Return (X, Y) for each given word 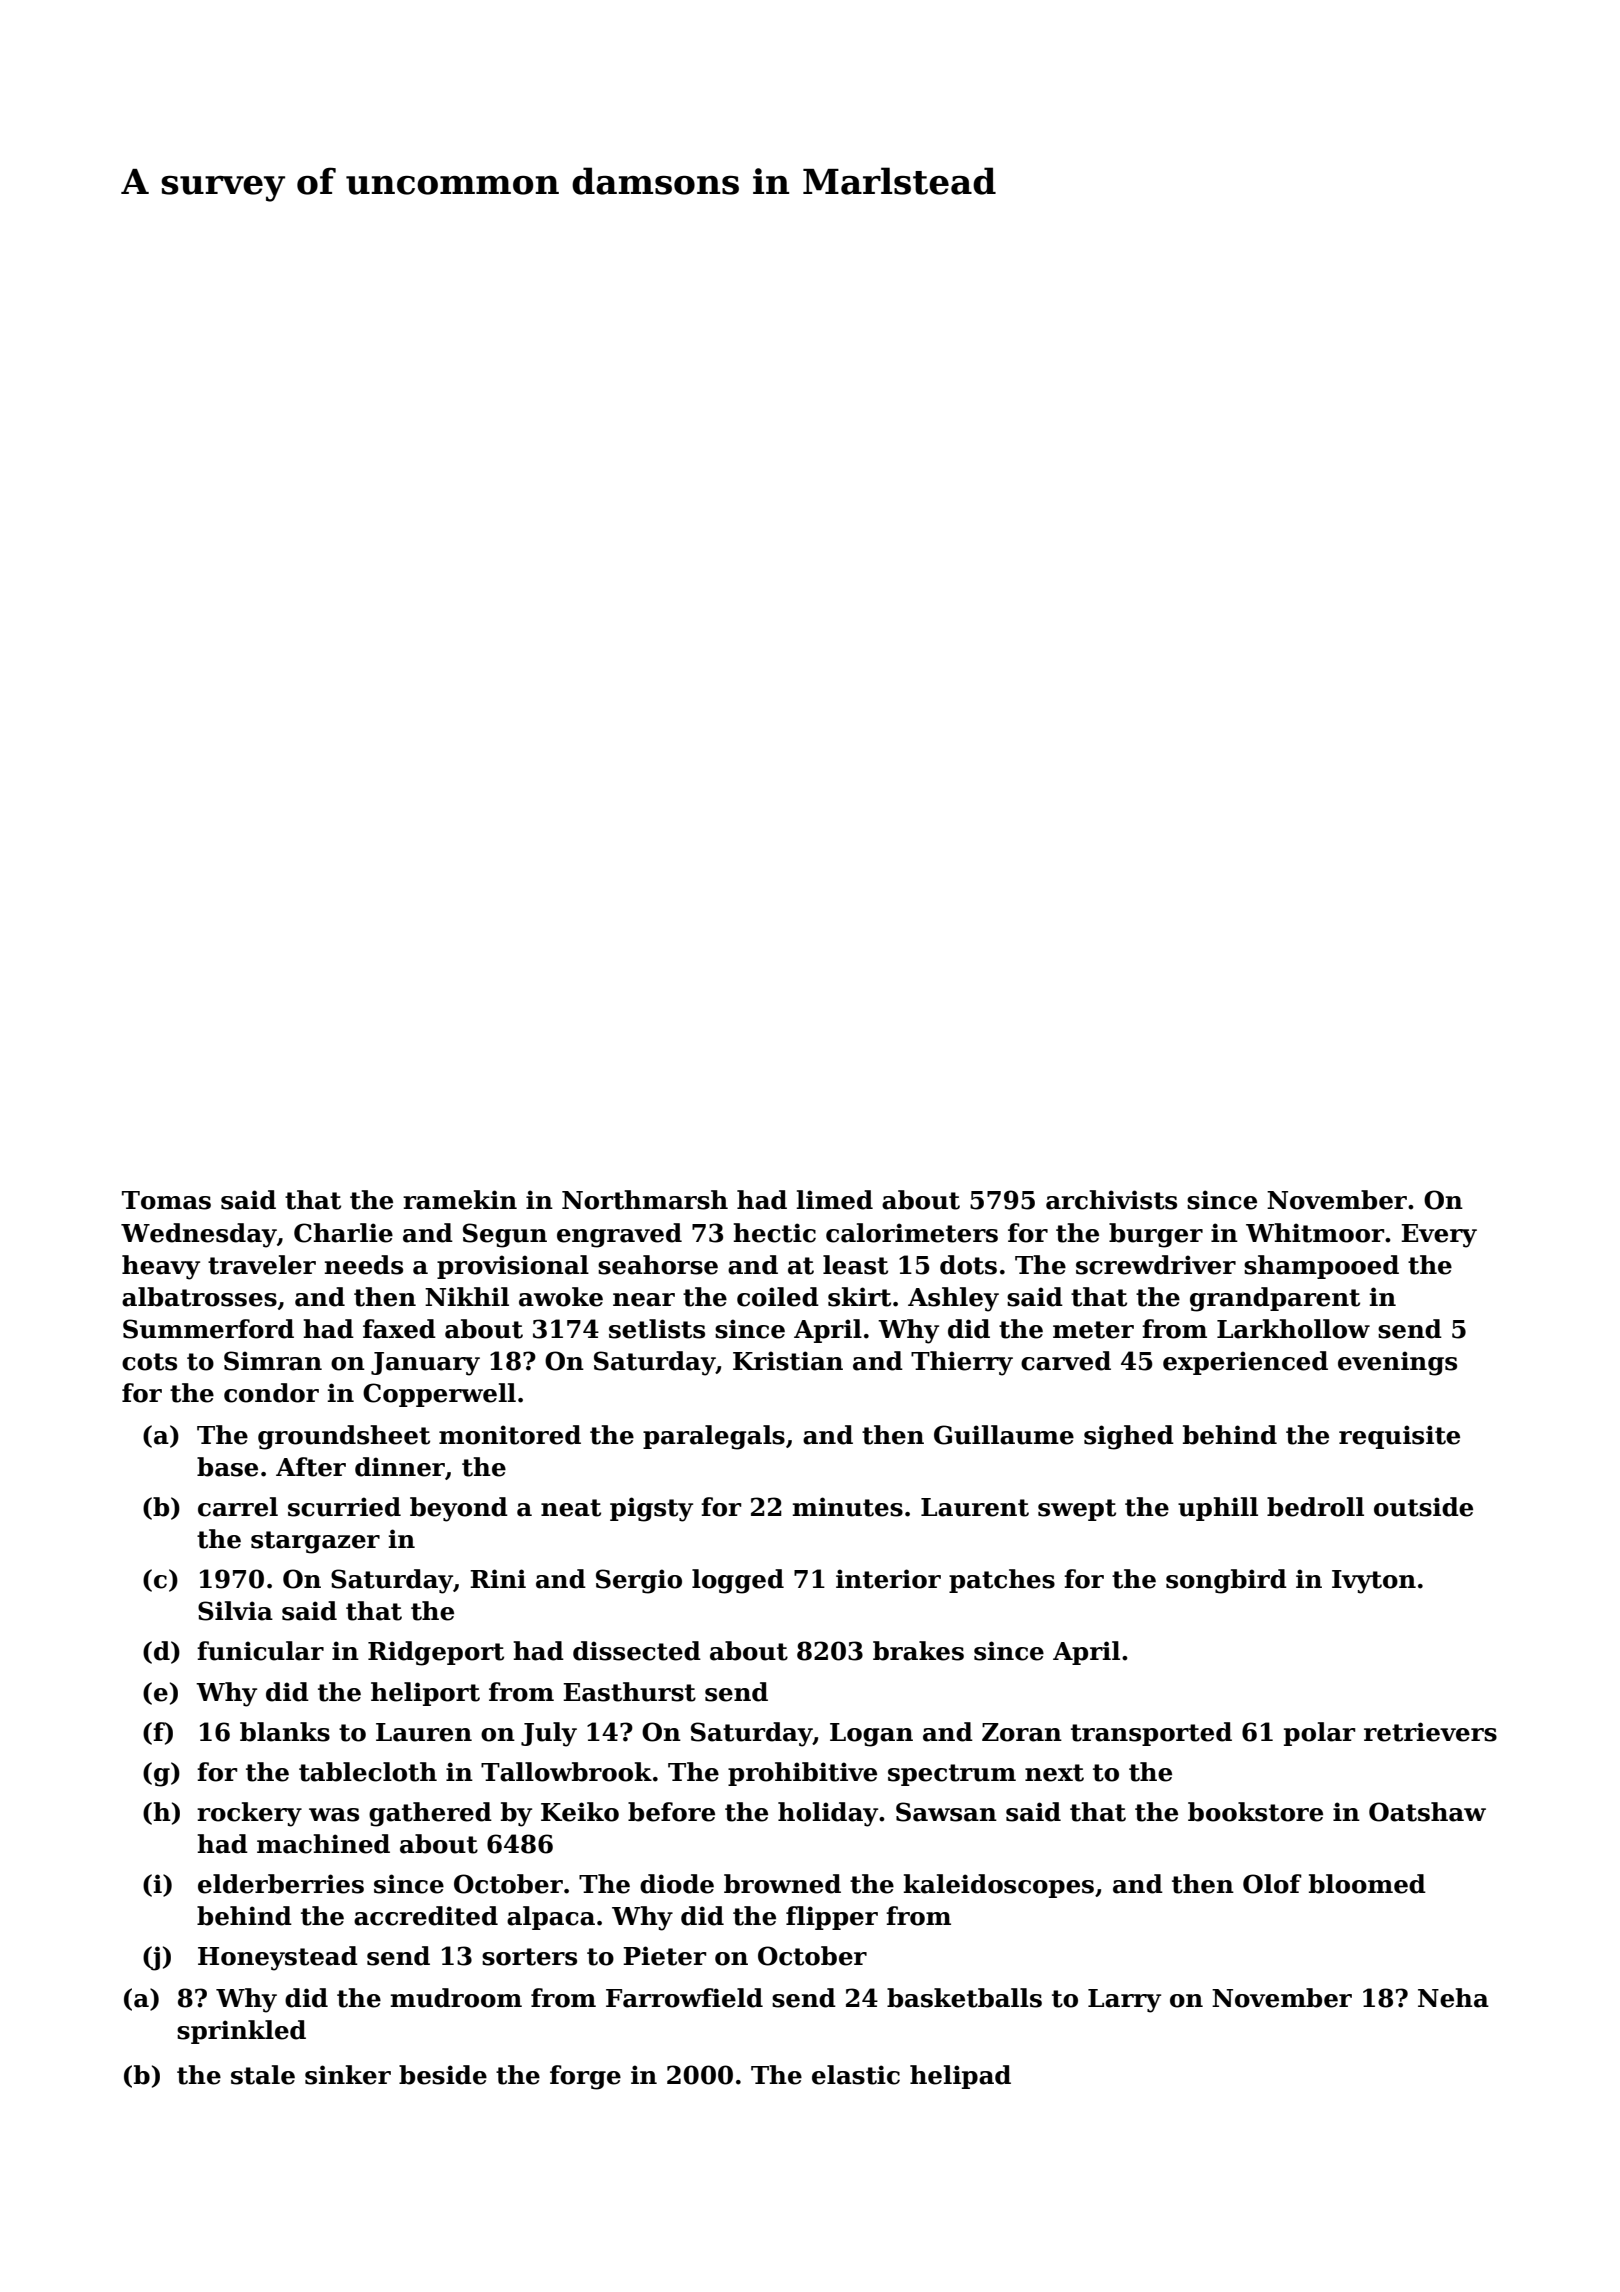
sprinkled (241, 2032)
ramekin (460, 1200)
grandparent (1275, 1299)
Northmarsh (645, 1200)
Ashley (953, 1299)
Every (1439, 1236)
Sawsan (946, 1812)
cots (149, 1362)
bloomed (1367, 1884)
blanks (285, 1732)
